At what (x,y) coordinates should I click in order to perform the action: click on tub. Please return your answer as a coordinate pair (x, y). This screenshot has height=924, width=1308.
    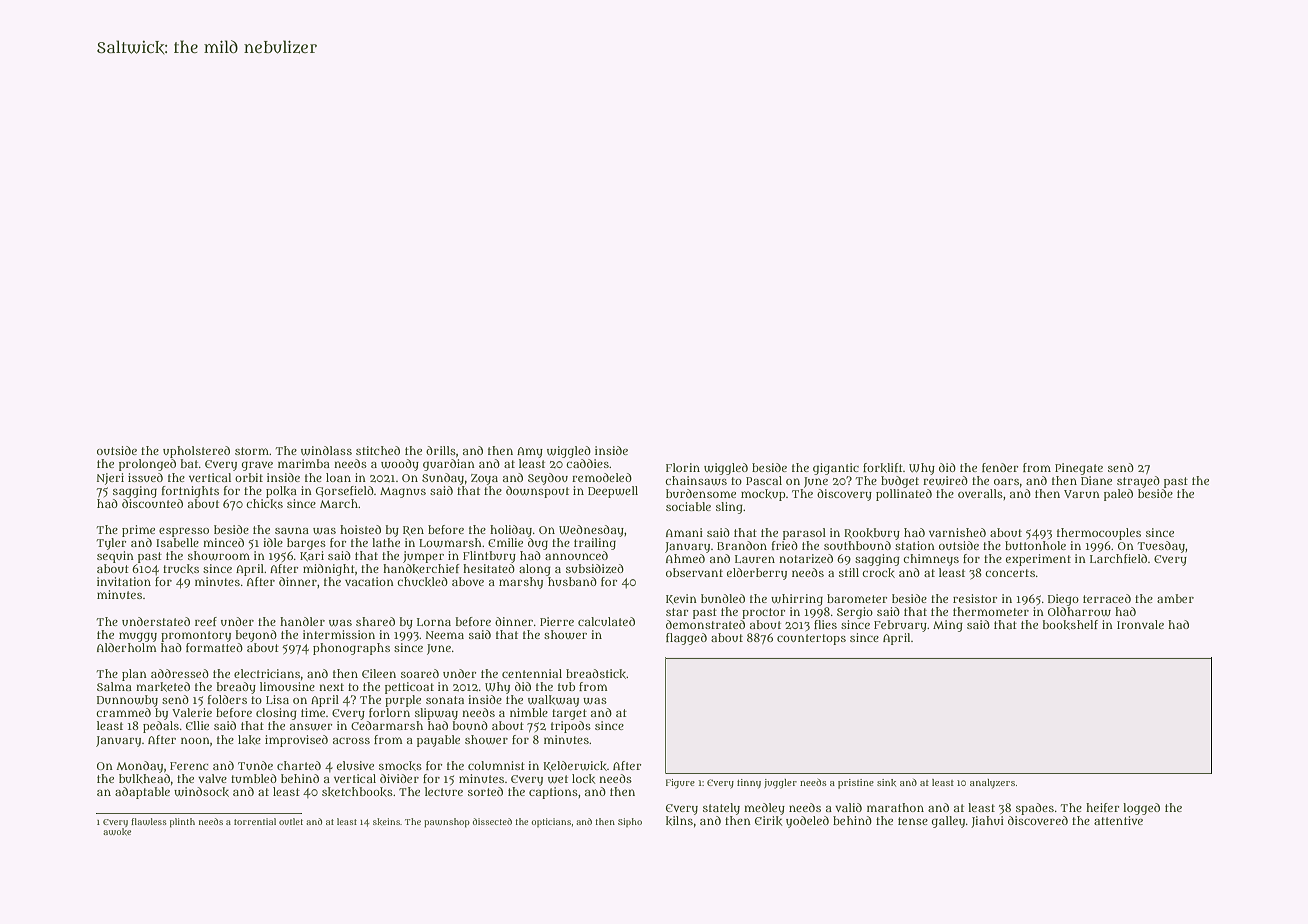
    Looking at the image, I should click on (566, 686).
